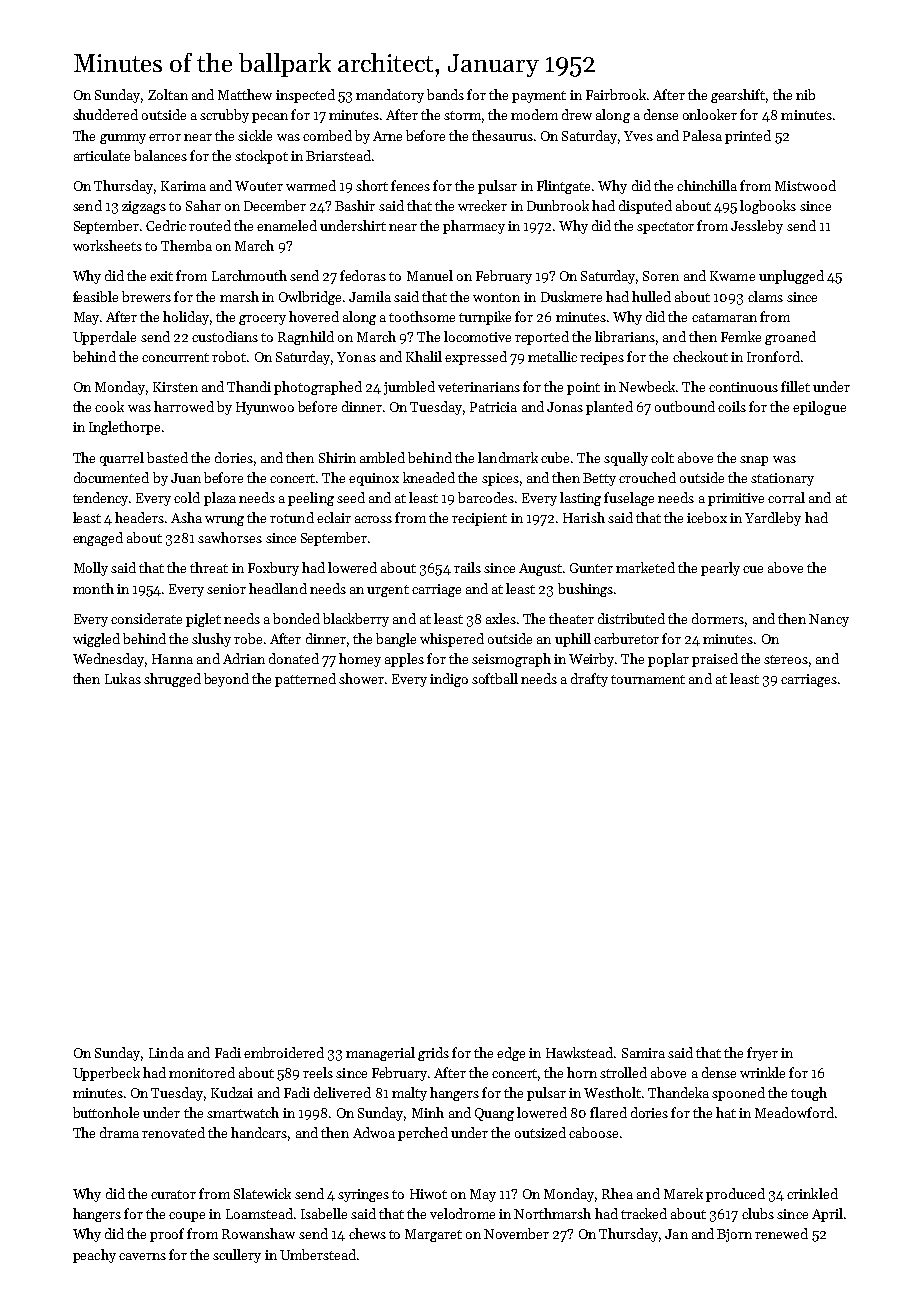 This screenshot has width=924, height=1308. Describe the element at coordinates (209, 567) in the screenshot. I see `threat` at that location.
